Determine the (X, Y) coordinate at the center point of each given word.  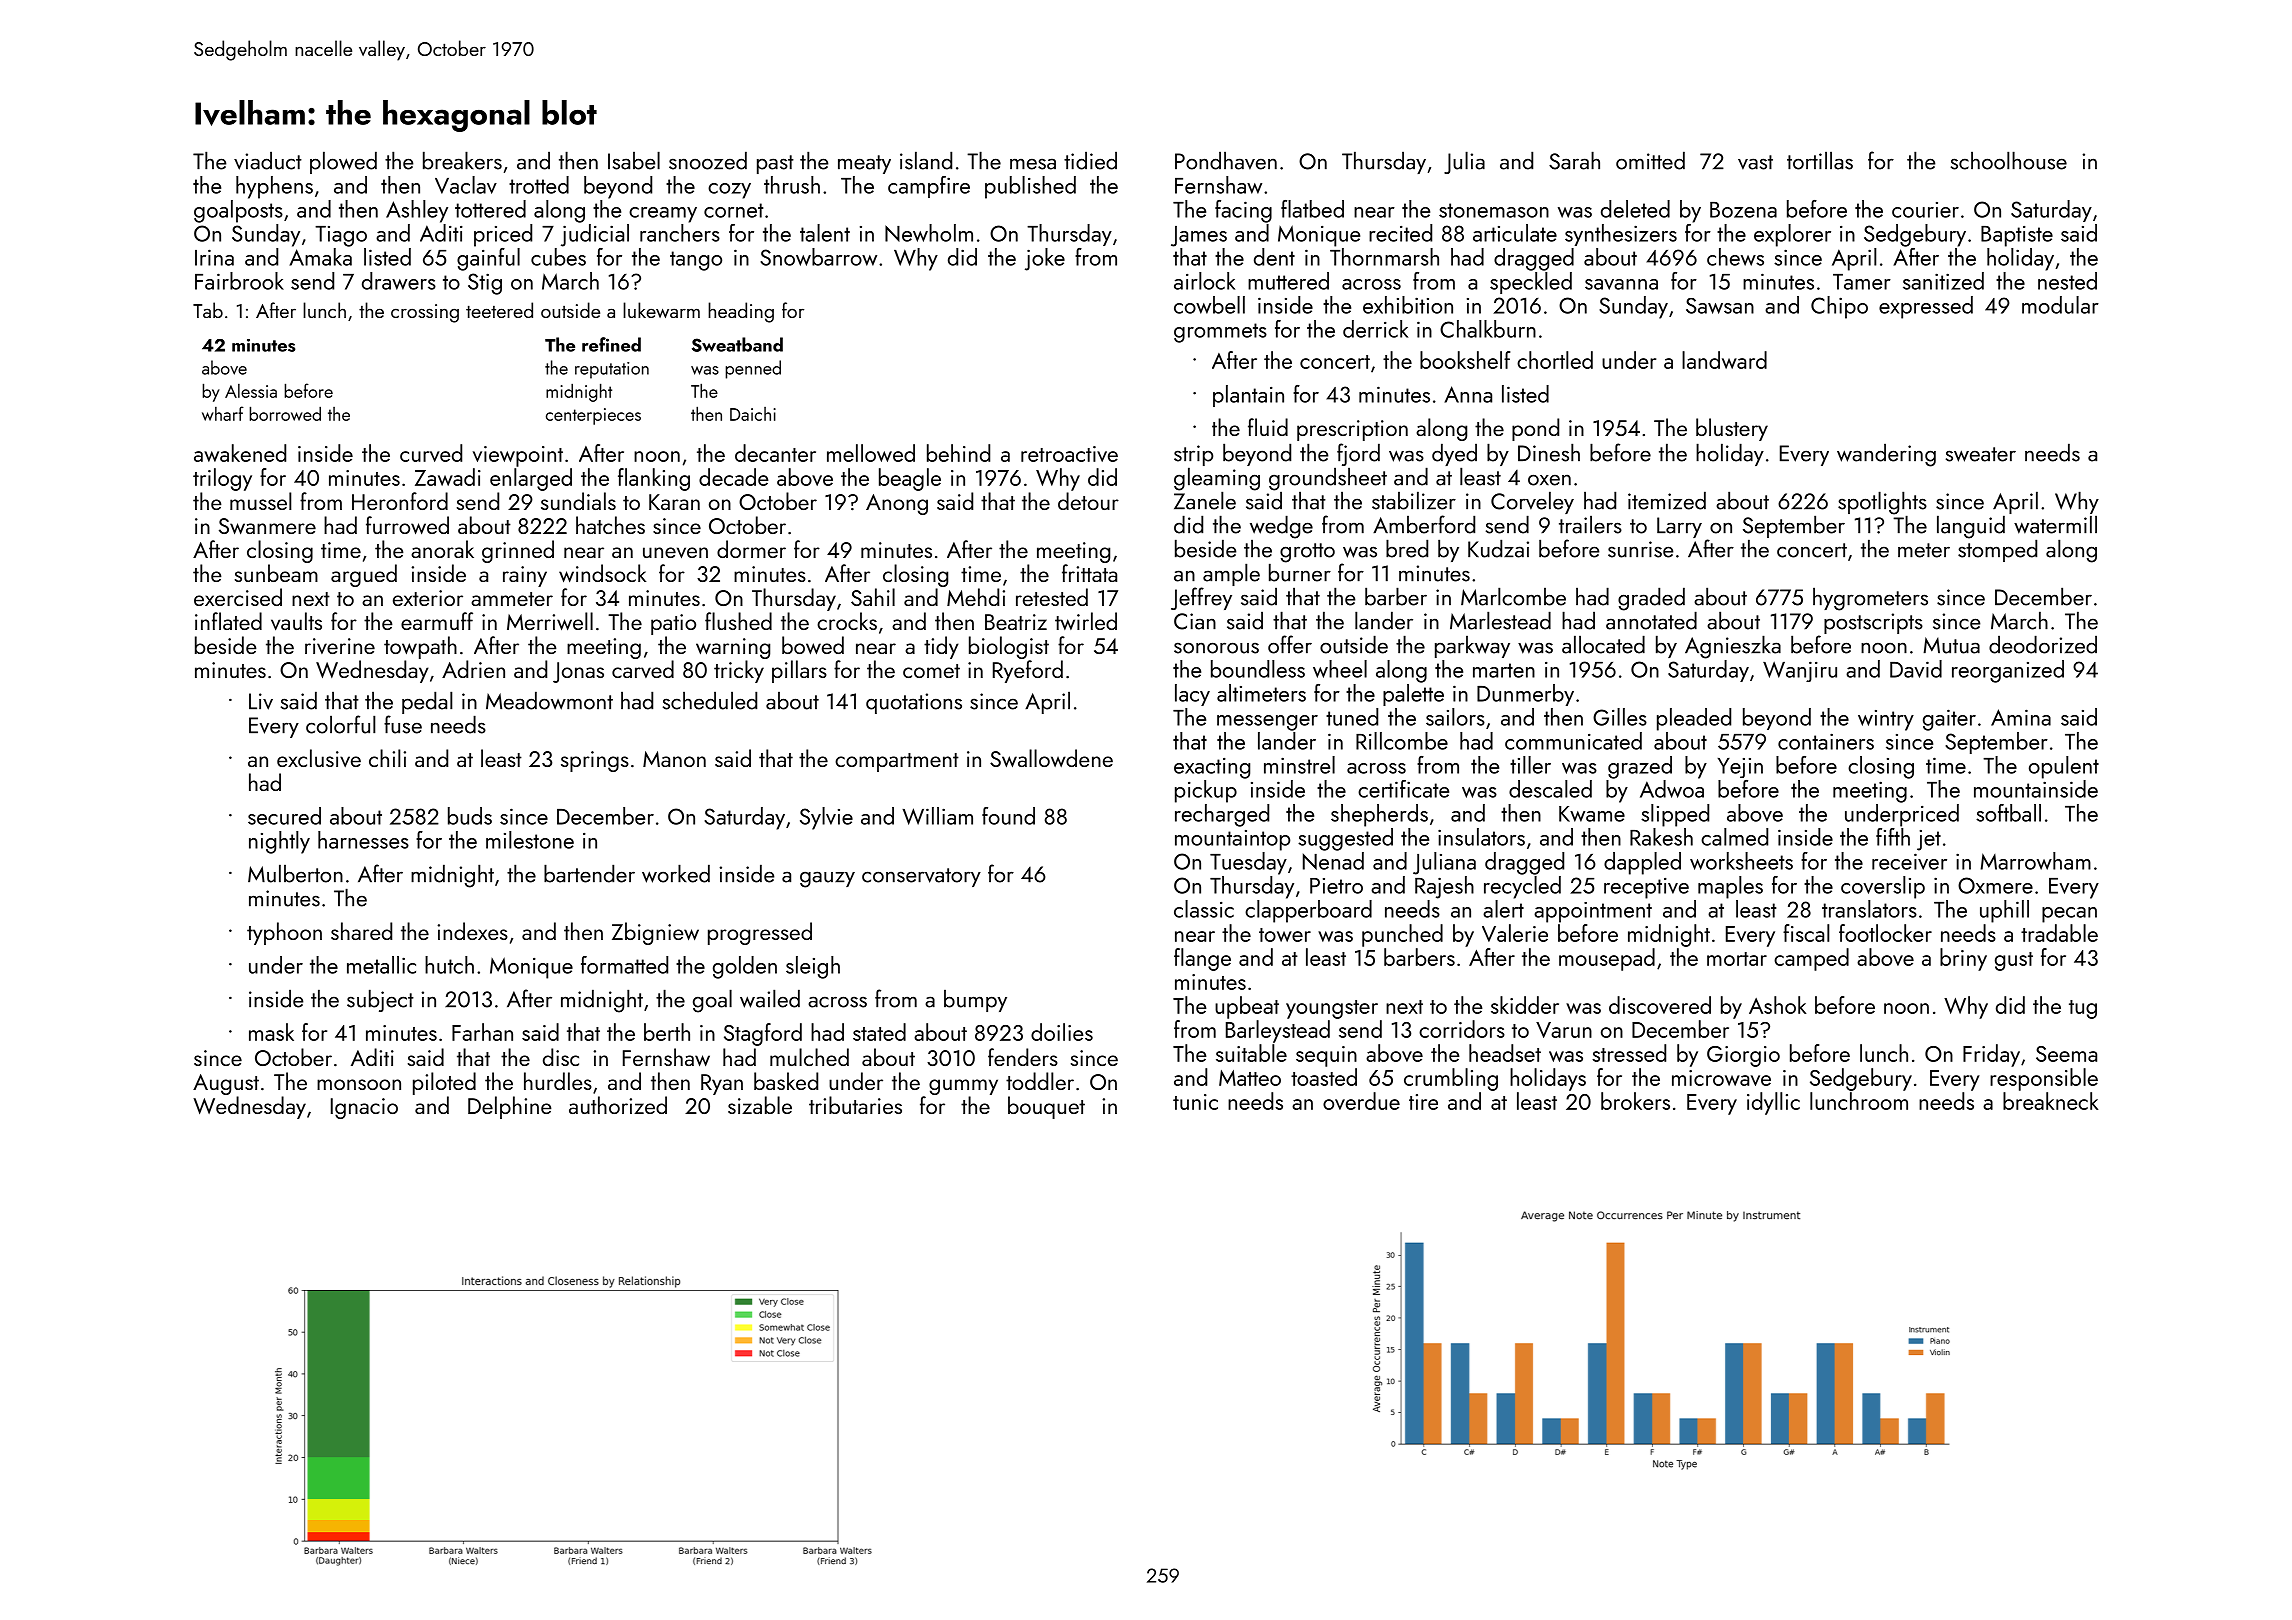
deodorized (2043, 644)
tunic (1195, 1102)
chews (1735, 257)
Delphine (510, 1107)
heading (741, 312)
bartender (589, 873)
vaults (296, 621)
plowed (343, 162)
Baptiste (2017, 236)
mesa (1033, 164)
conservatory (921, 877)
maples (1730, 887)
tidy (941, 647)
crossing (425, 313)
